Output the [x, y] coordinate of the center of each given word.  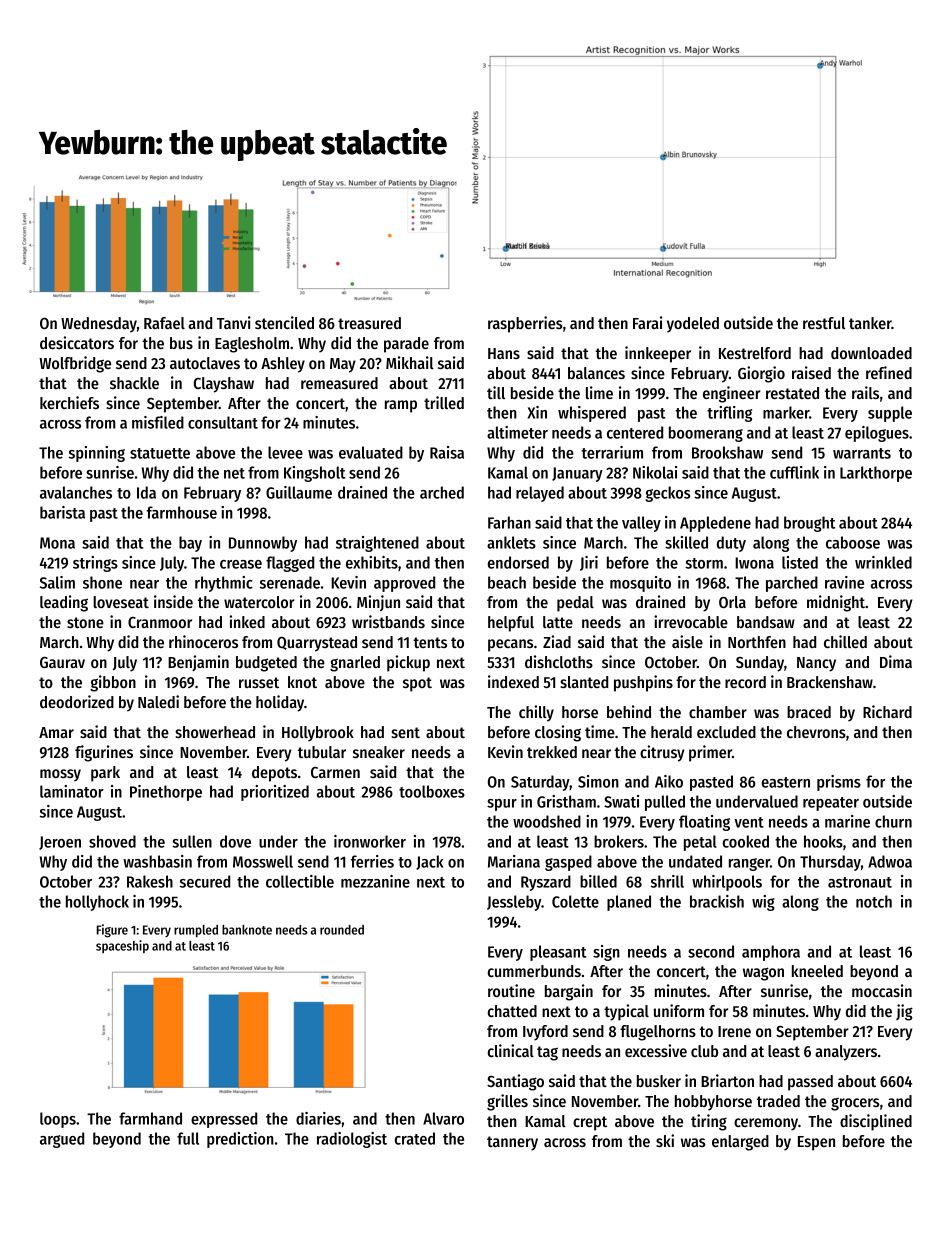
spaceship [122, 946]
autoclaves [205, 363]
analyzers [846, 1053]
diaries [318, 1118]
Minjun [378, 603]
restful [824, 323]
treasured [369, 323]
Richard [887, 711]
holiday [280, 703]
